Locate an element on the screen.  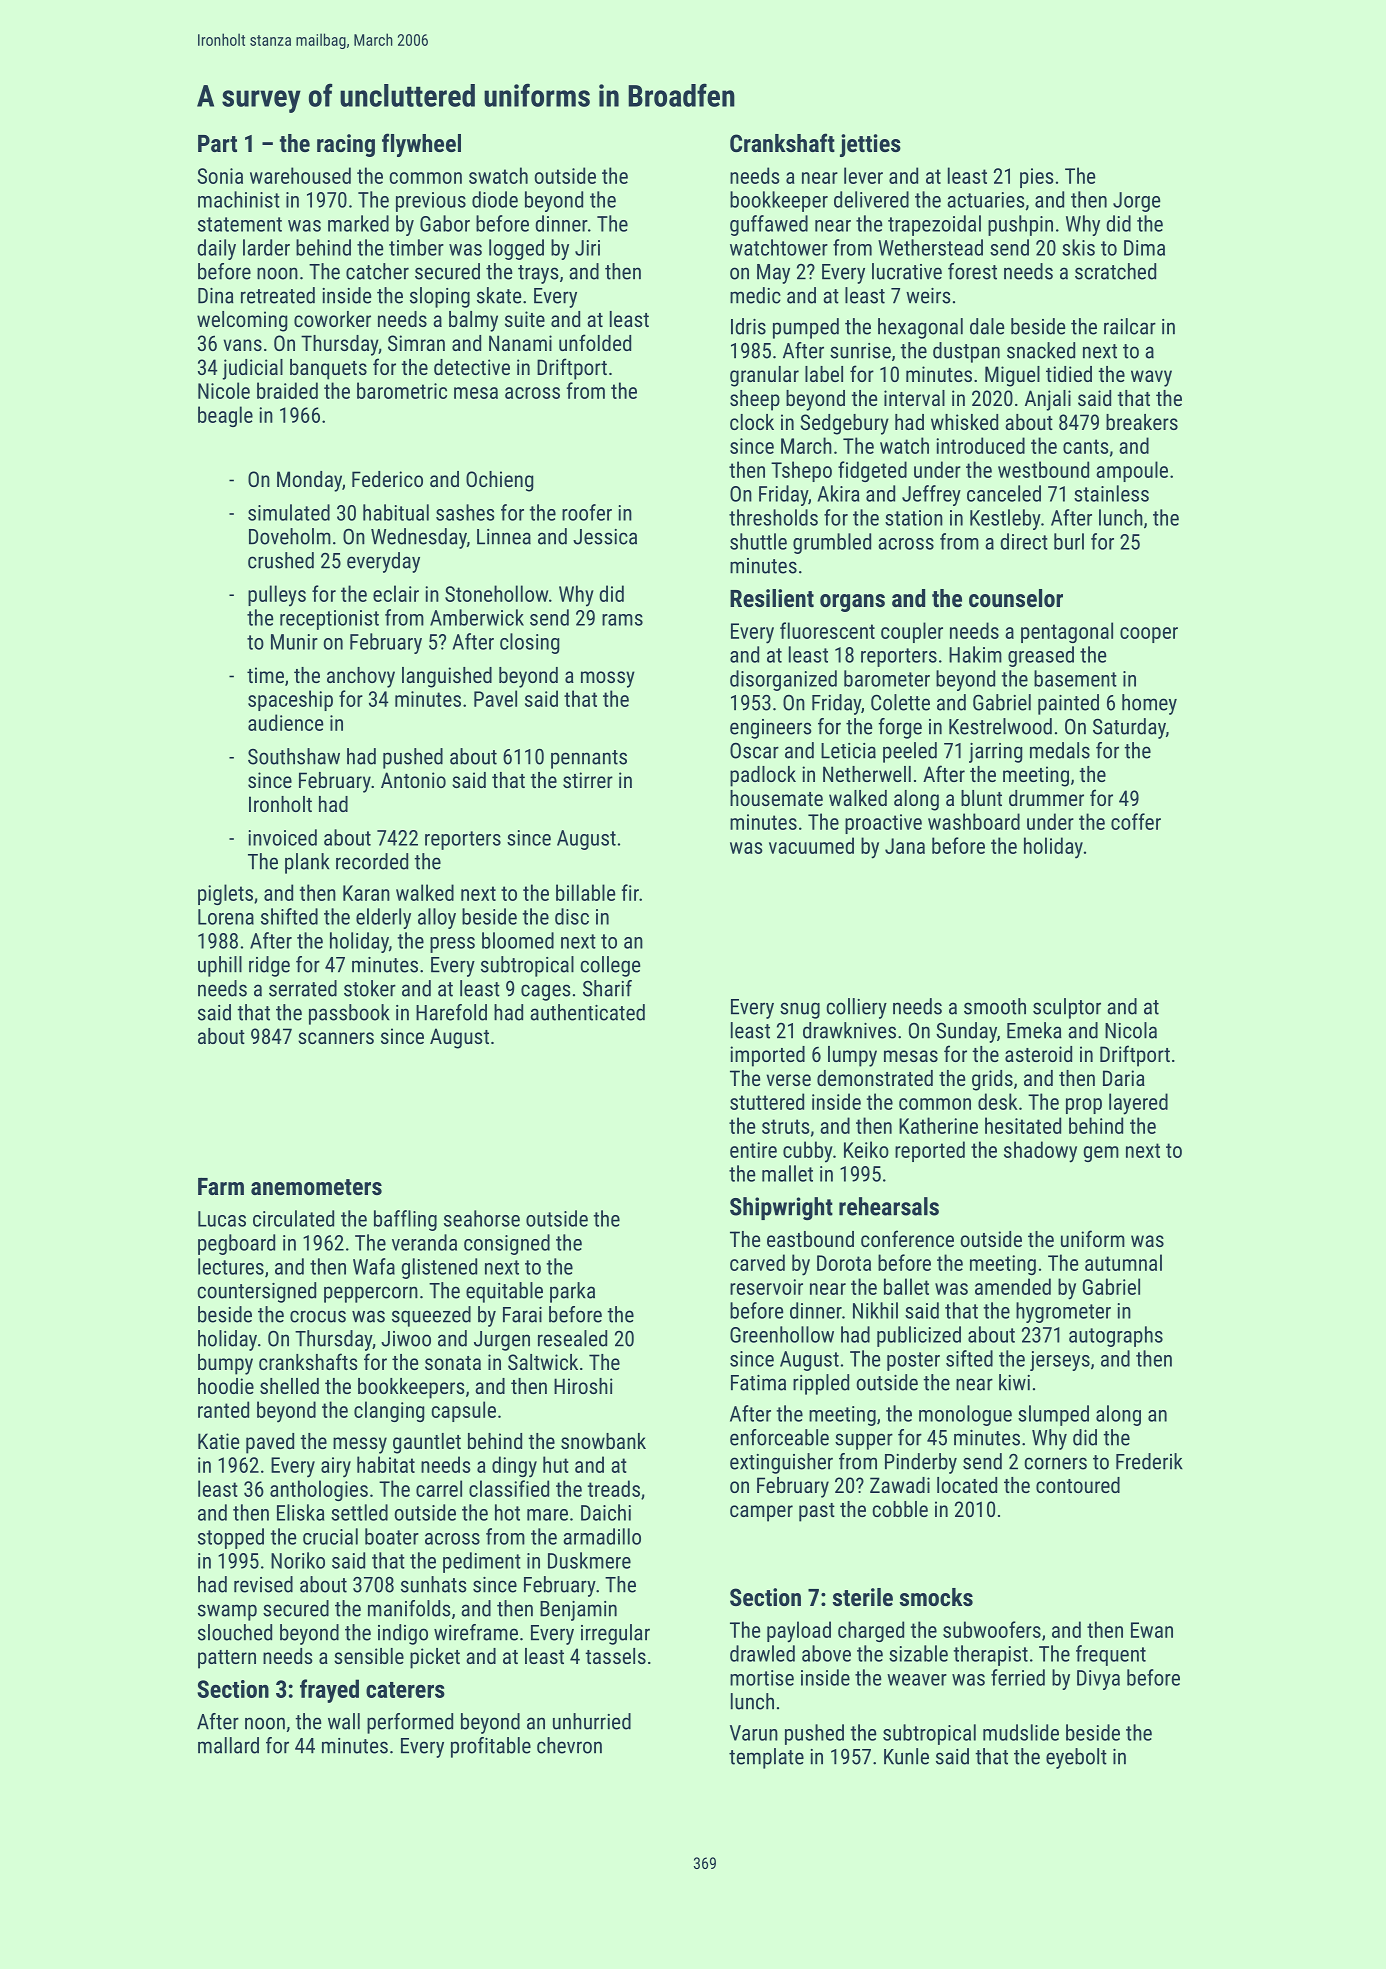
Lorena is located at coordinates (226, 917).
